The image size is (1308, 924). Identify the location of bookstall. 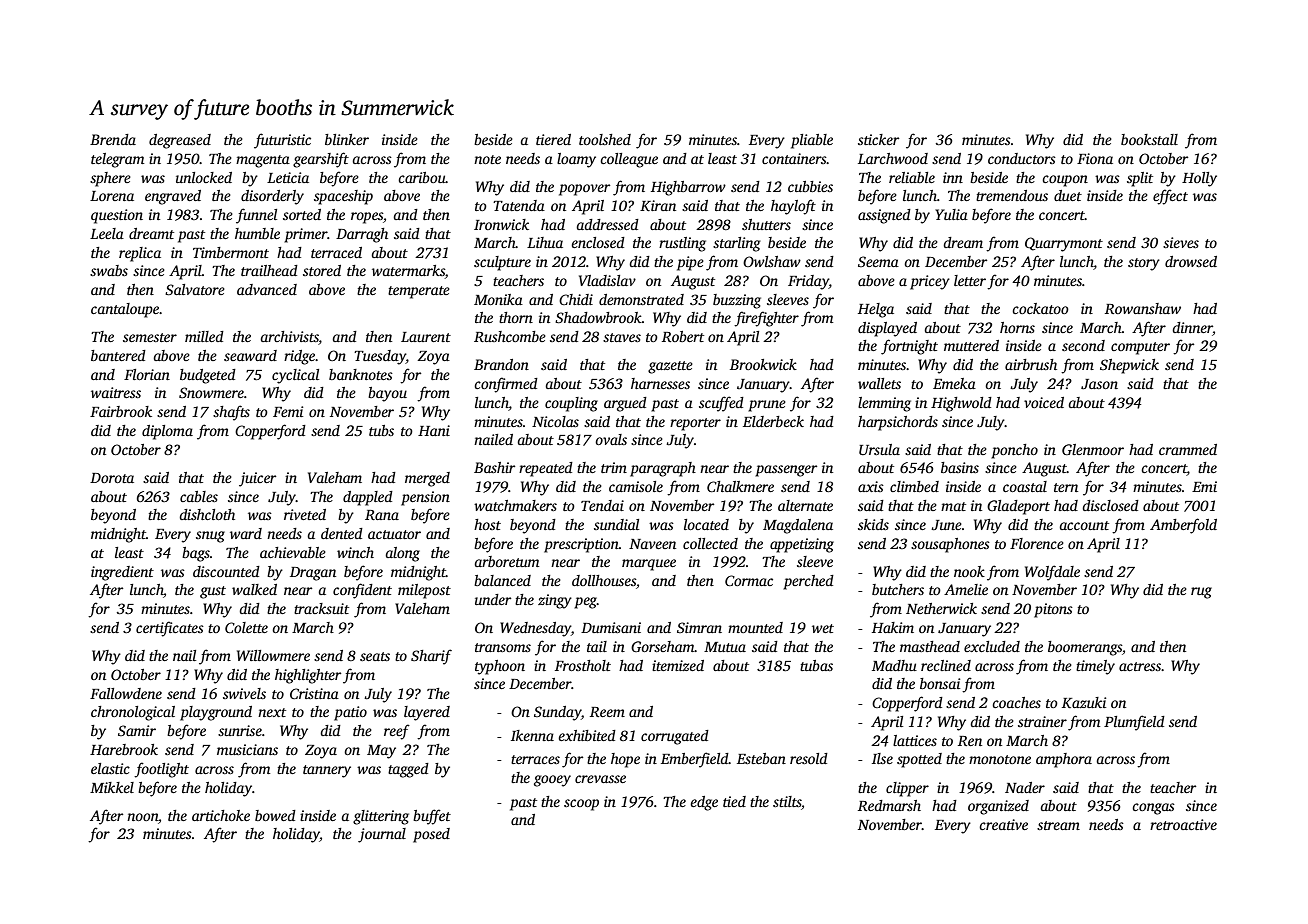
(1149, 139).
